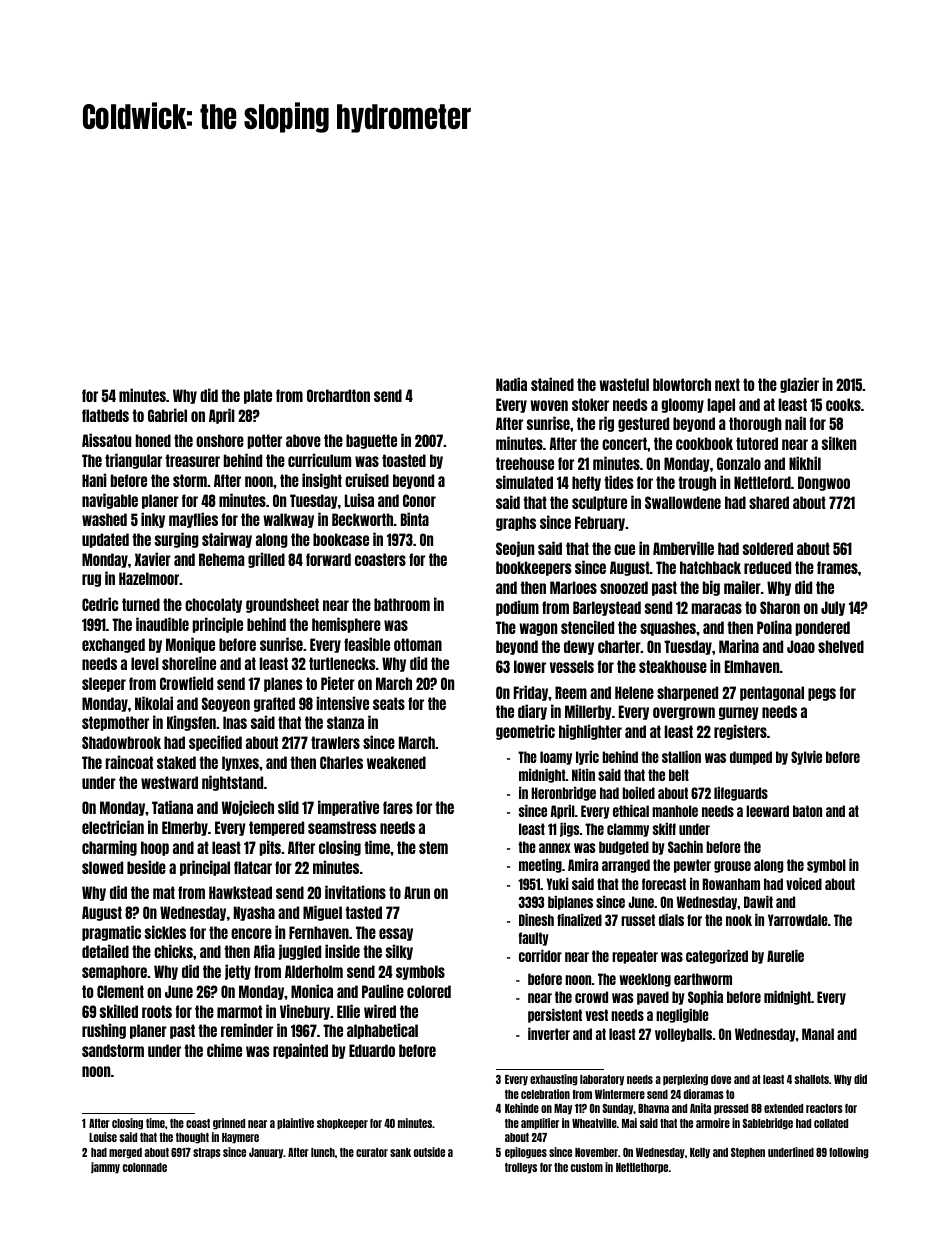 Image resolution: width=952 pixels, height=1233 pixels. I want to click on geometric, so click(525, 732).
